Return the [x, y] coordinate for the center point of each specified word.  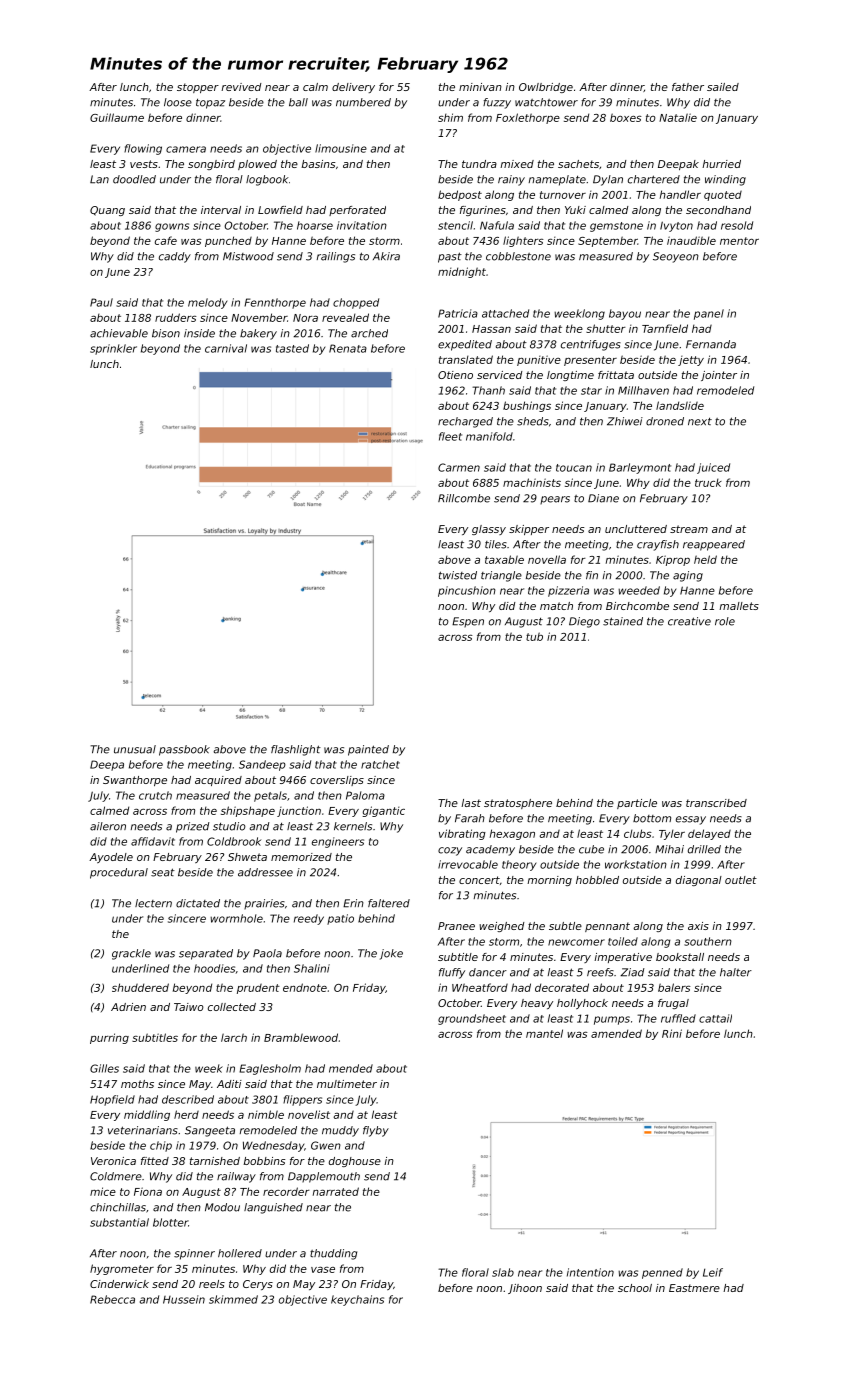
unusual [135, 749]
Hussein [184, 1299]
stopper [198, 88]
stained [623, 621]
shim [450, 117]
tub [534, 636]
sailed [723, 87]
